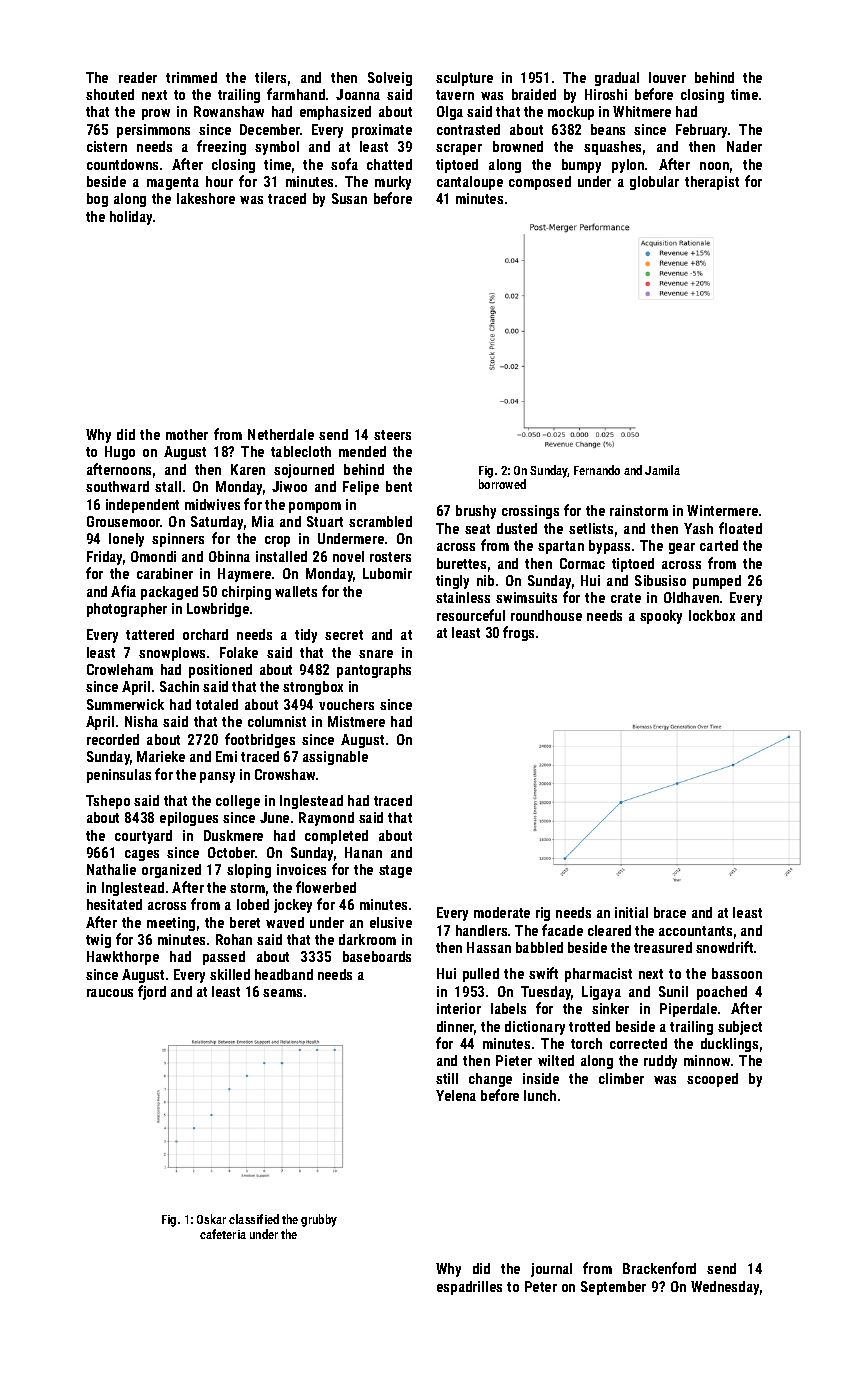  Describe the element at coordinates (120, 669) in the image. I see `Crowleham` at that location.
